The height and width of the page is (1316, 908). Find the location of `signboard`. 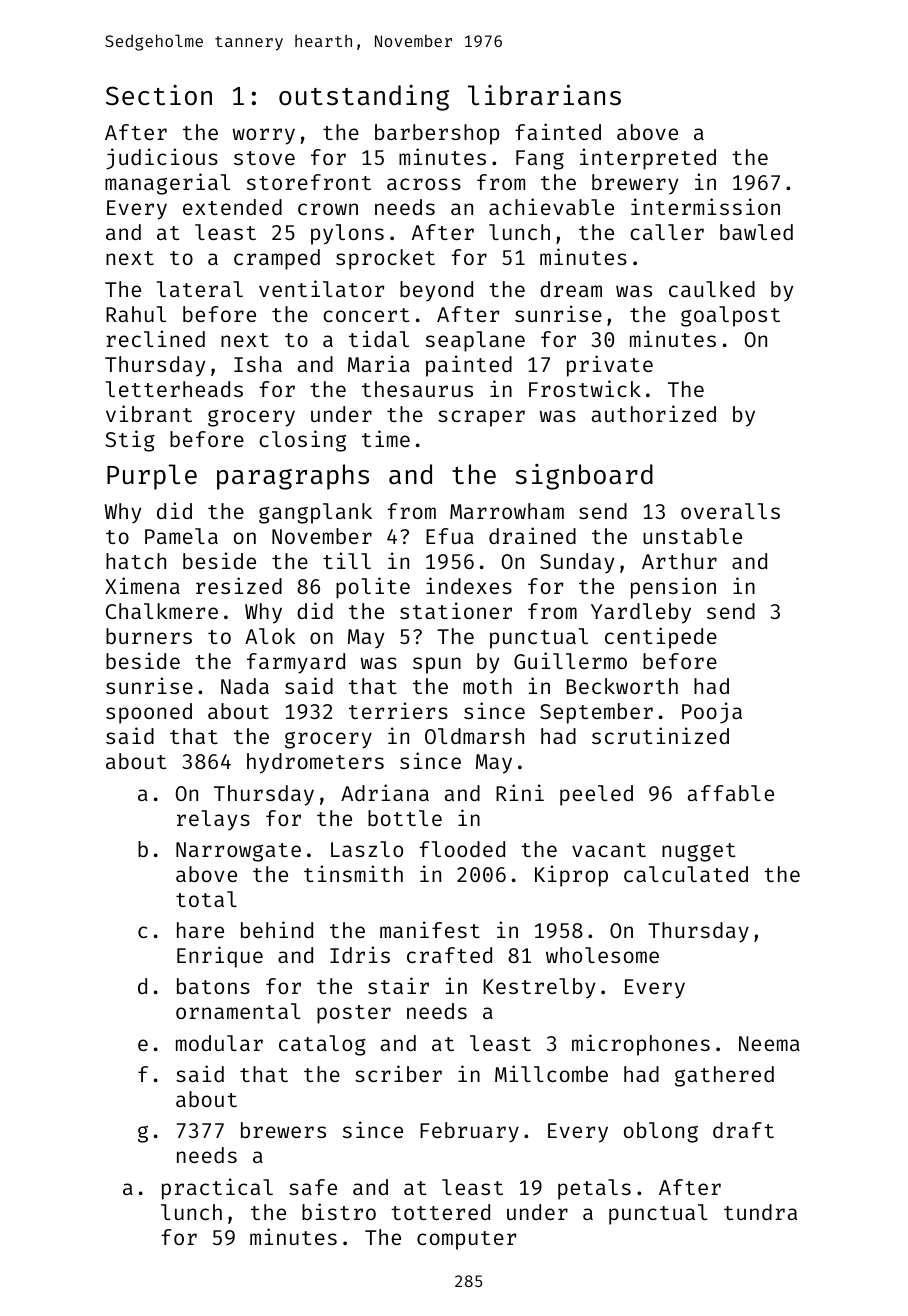

signboard is located at coordinates (584, 477).
